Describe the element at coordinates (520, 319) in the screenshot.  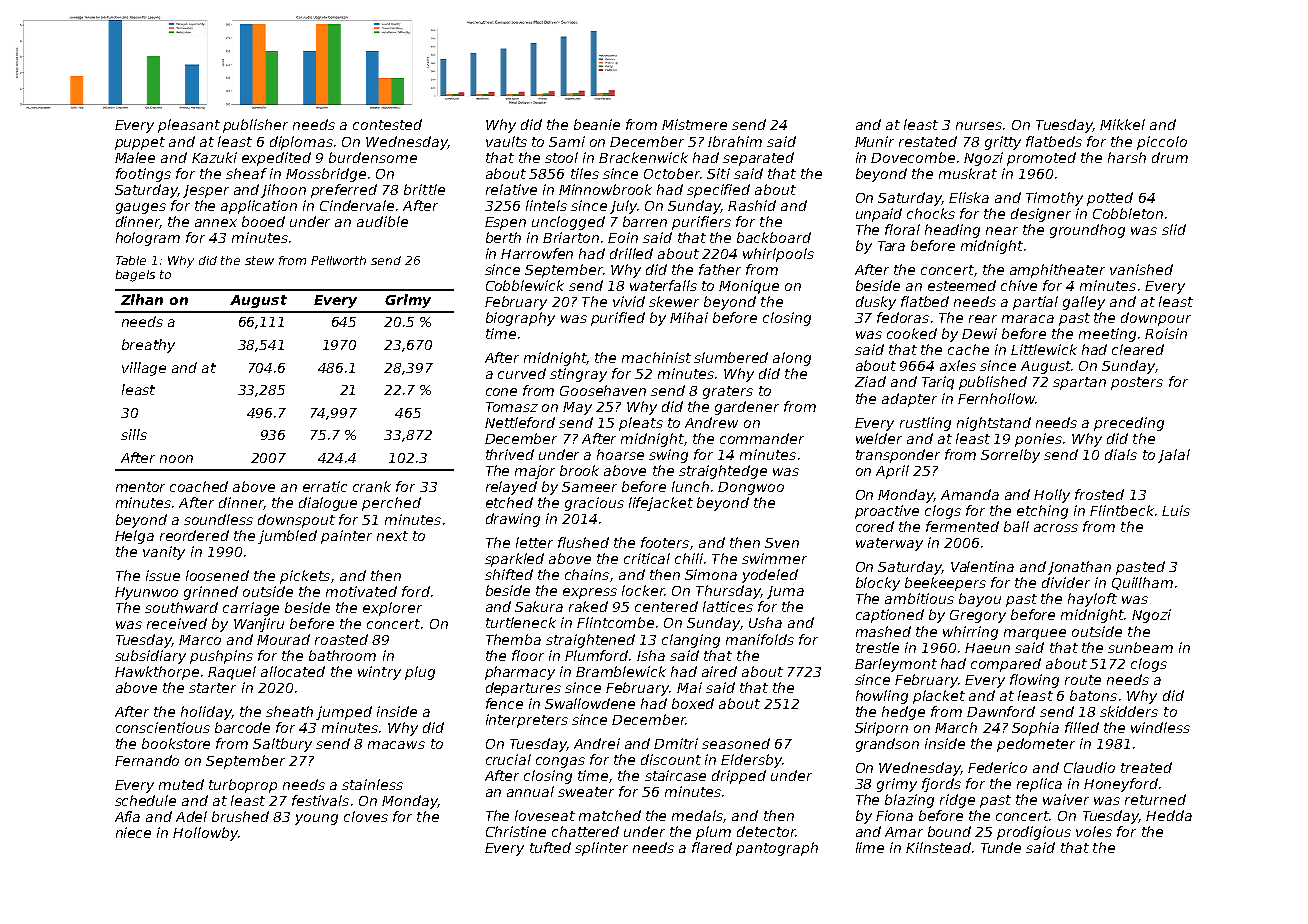
I see `biography` at that location.
